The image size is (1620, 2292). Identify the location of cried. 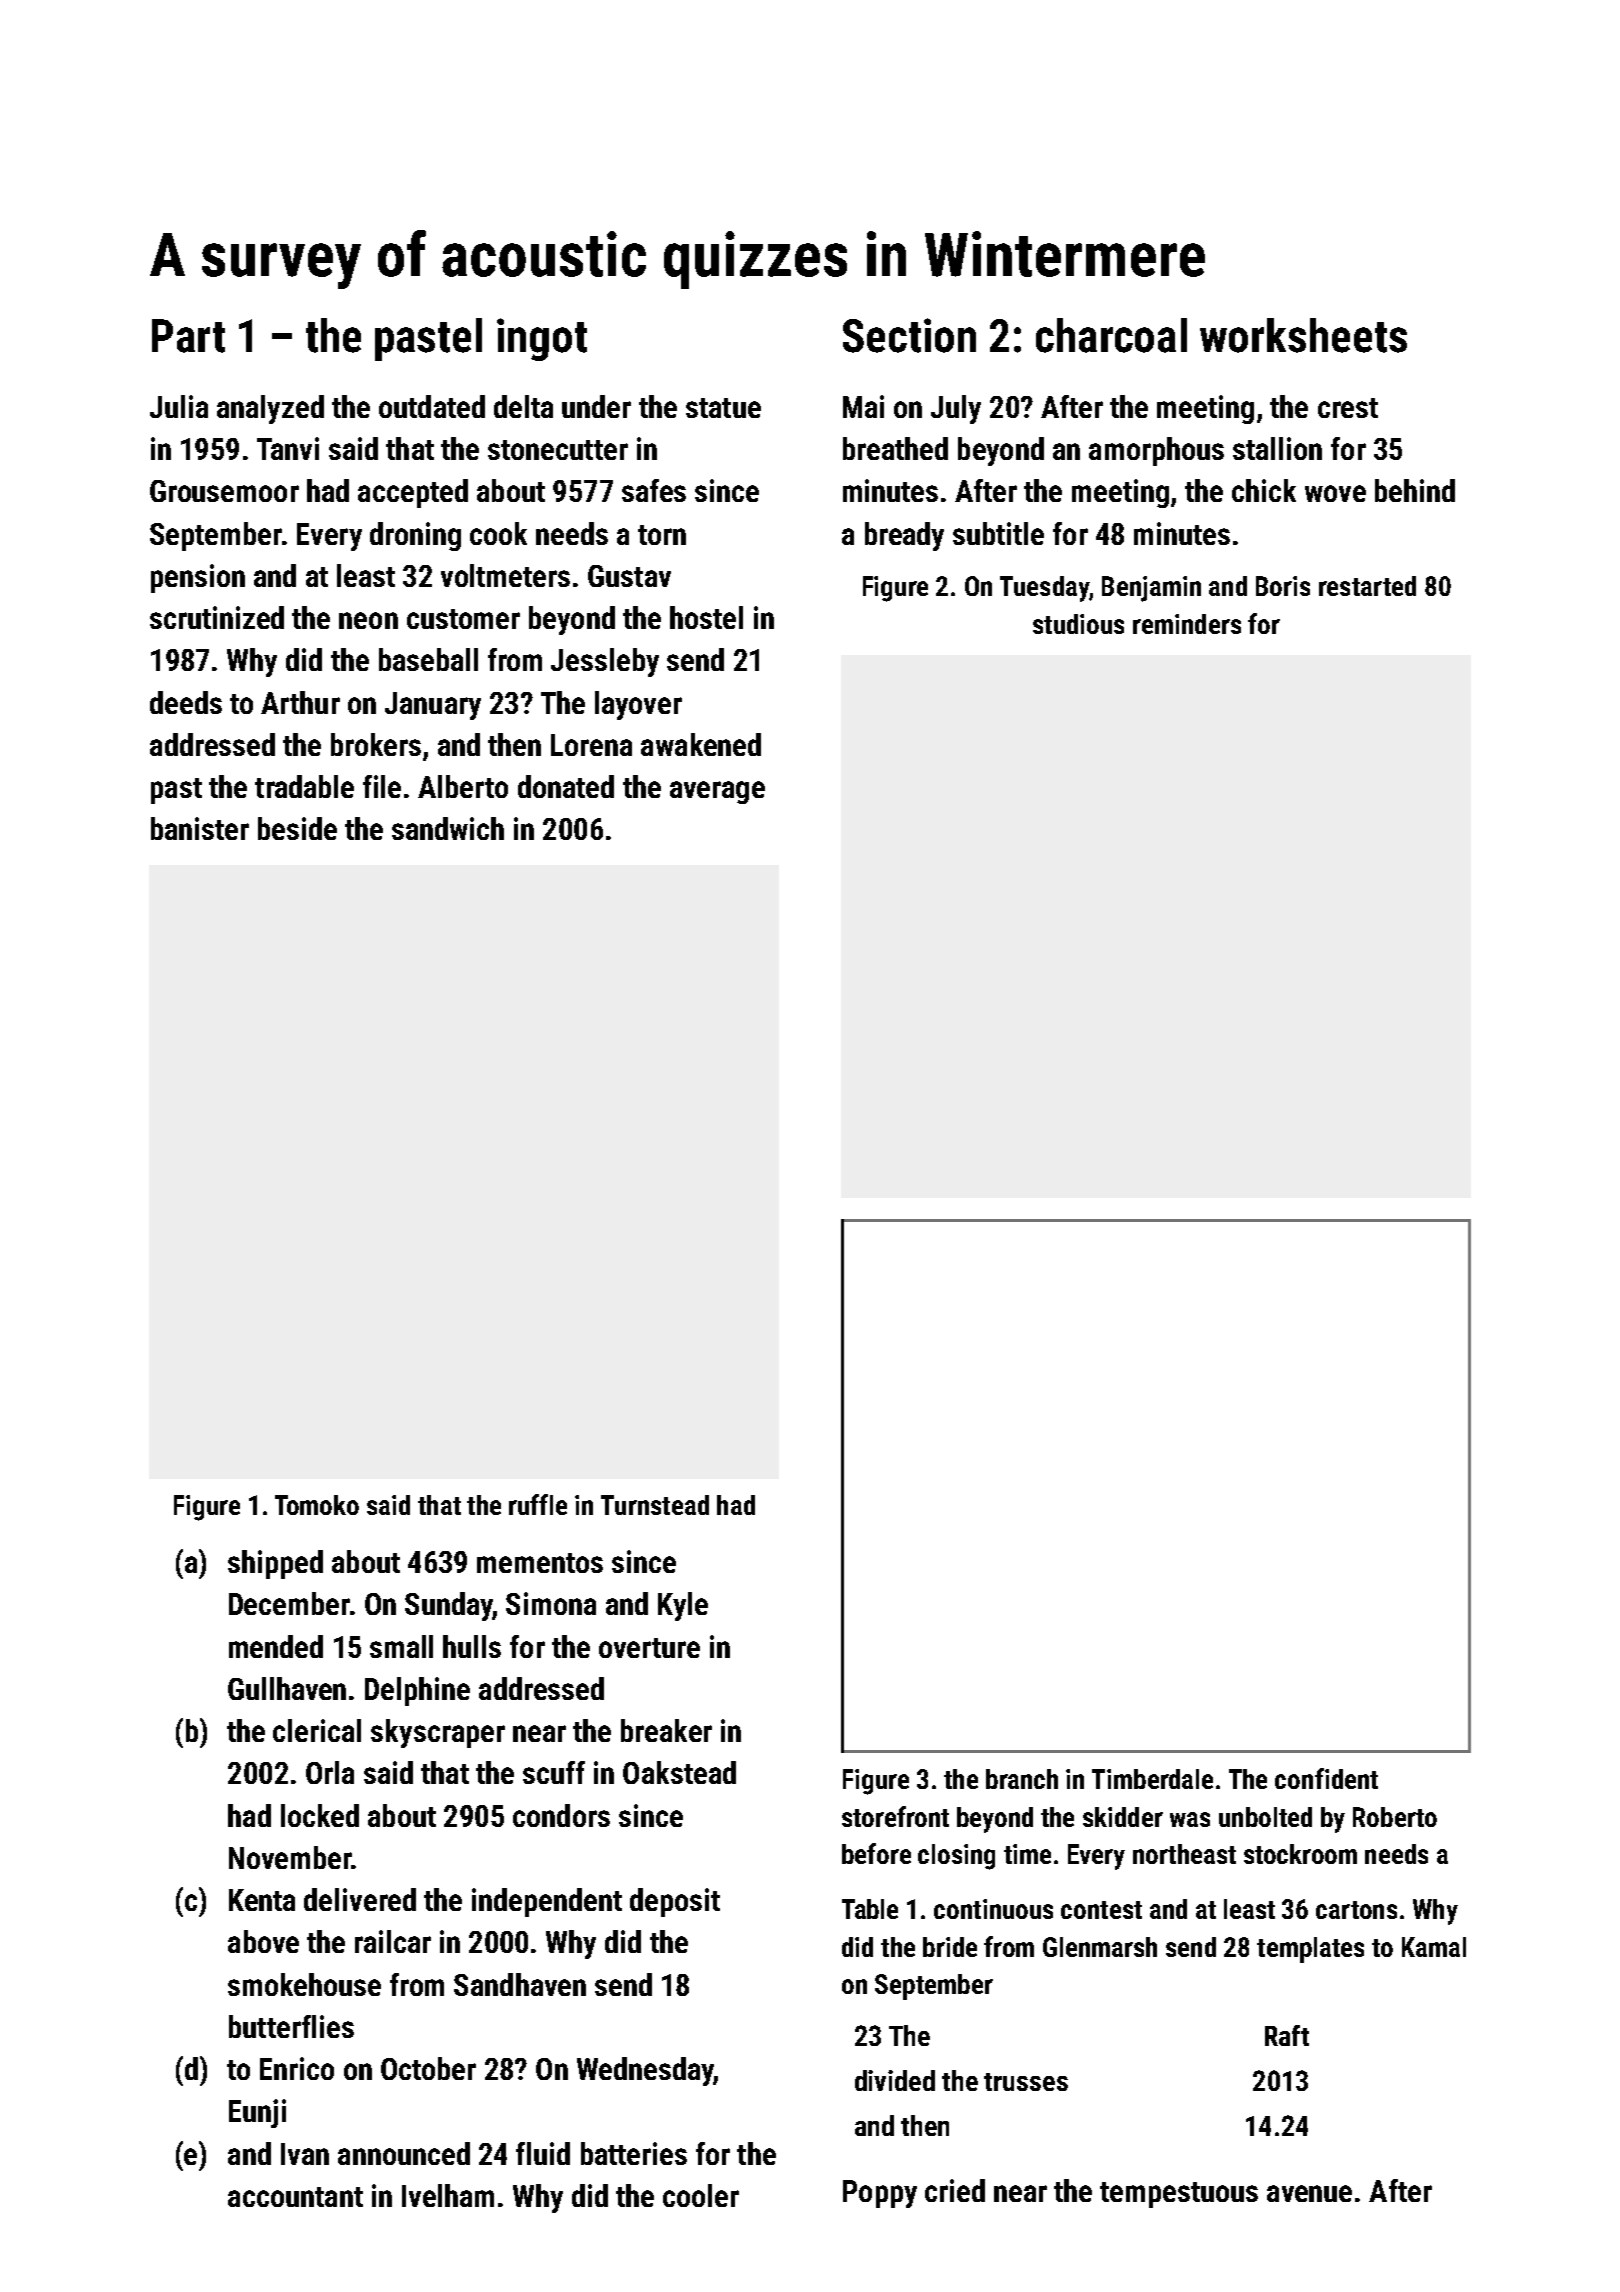
(955, 2190).
